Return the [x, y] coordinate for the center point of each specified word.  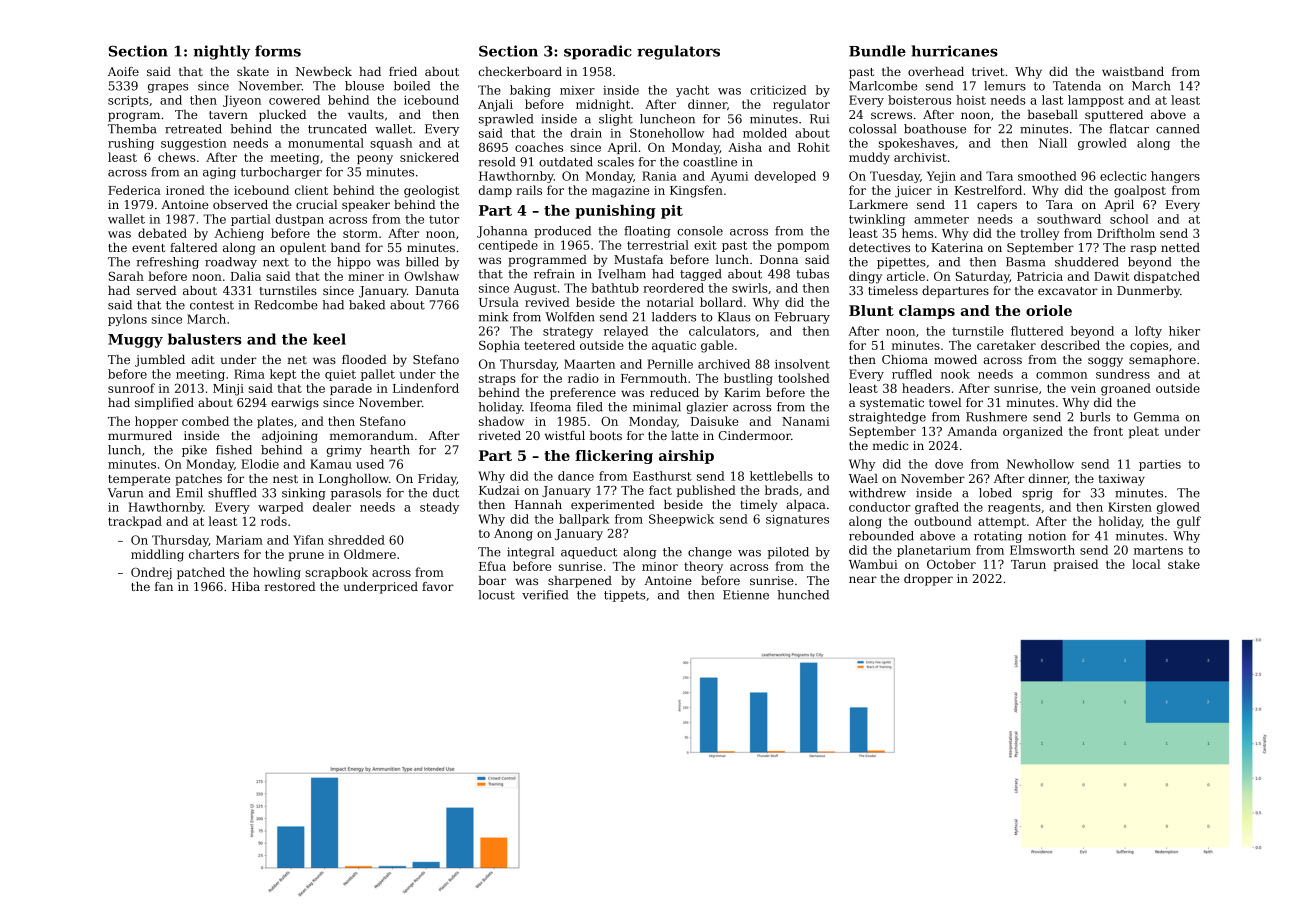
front [1108, 431]
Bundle [877, 51]
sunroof [131, 388]
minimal [657, 407]
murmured [140, 435]
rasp [1143, 250]
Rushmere [996, 417]
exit [705, 245]
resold [497, 162]
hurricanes [954, 51]
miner [366, 276]
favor [438, 586]
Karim [742, 392]
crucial [316, 204]
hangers [1175, 177]
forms [278, 51]
